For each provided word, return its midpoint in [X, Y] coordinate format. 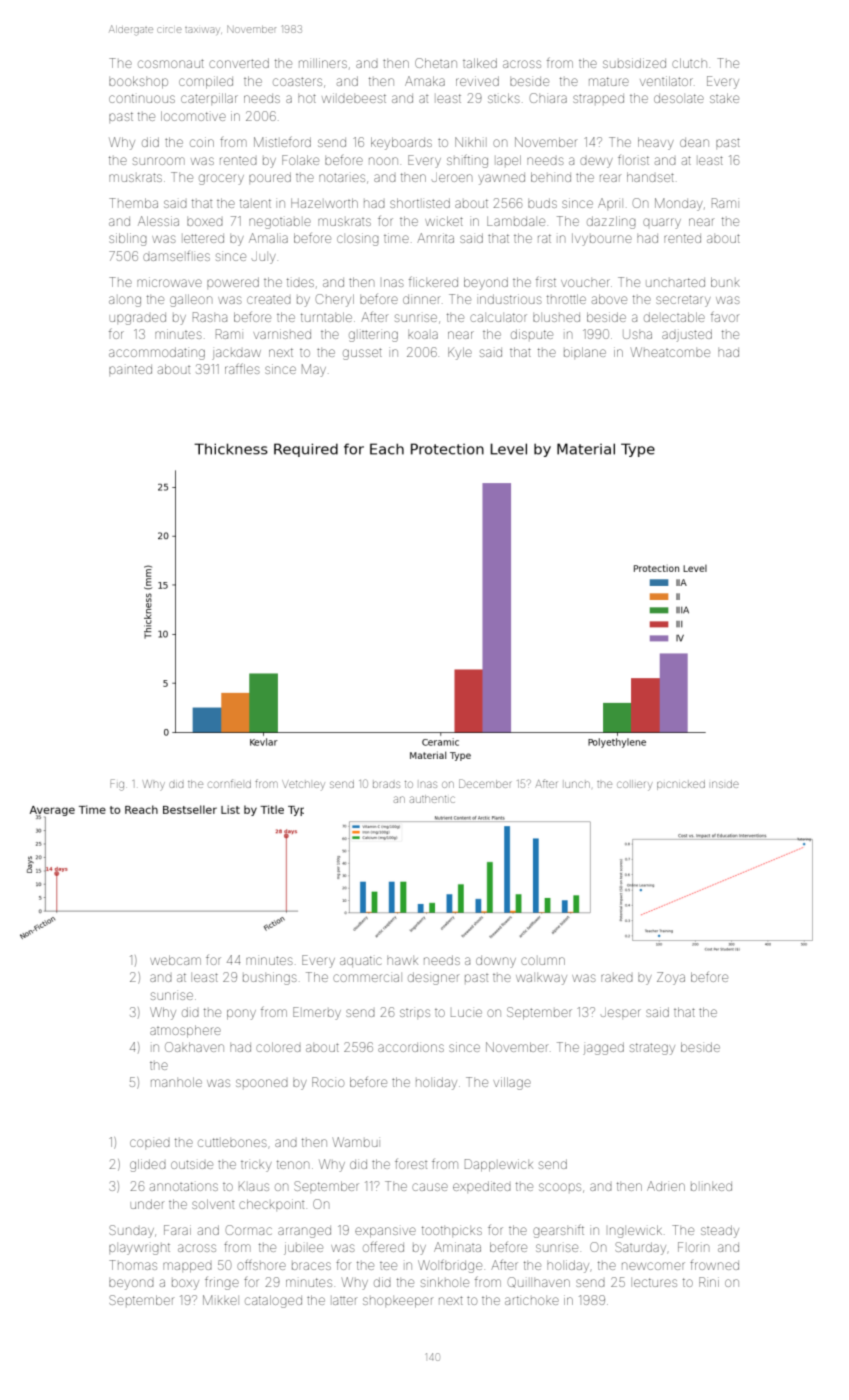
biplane [585, 352]
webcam [175, 960]
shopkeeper [397, 1302]
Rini [709, 1282]
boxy [185, 1284]
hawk [402, 961]
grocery [221, 179]
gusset [362, 354]
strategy [652, 1049]
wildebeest [354, 98]
